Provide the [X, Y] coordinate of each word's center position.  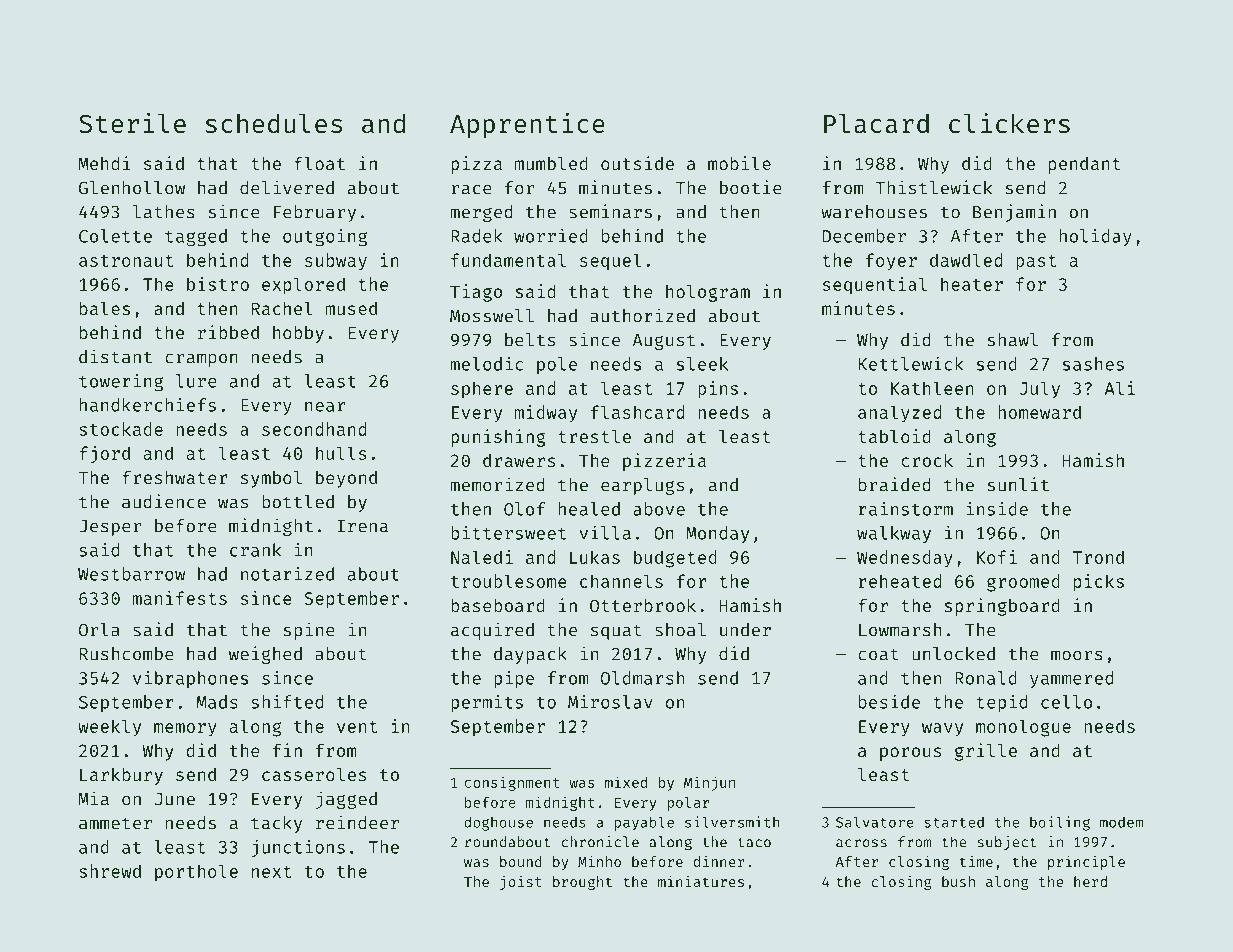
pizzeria [664, 462]
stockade [121, 429]
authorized [642, 315]
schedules [273, 123]
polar [688, 804]
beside [889, 701]
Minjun [709, 783]
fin [287, 750]
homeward [1039, 412]
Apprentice [527, 126]
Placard [876, 123]
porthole [196, 873]
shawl [1012, 340]
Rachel [282, 308]
